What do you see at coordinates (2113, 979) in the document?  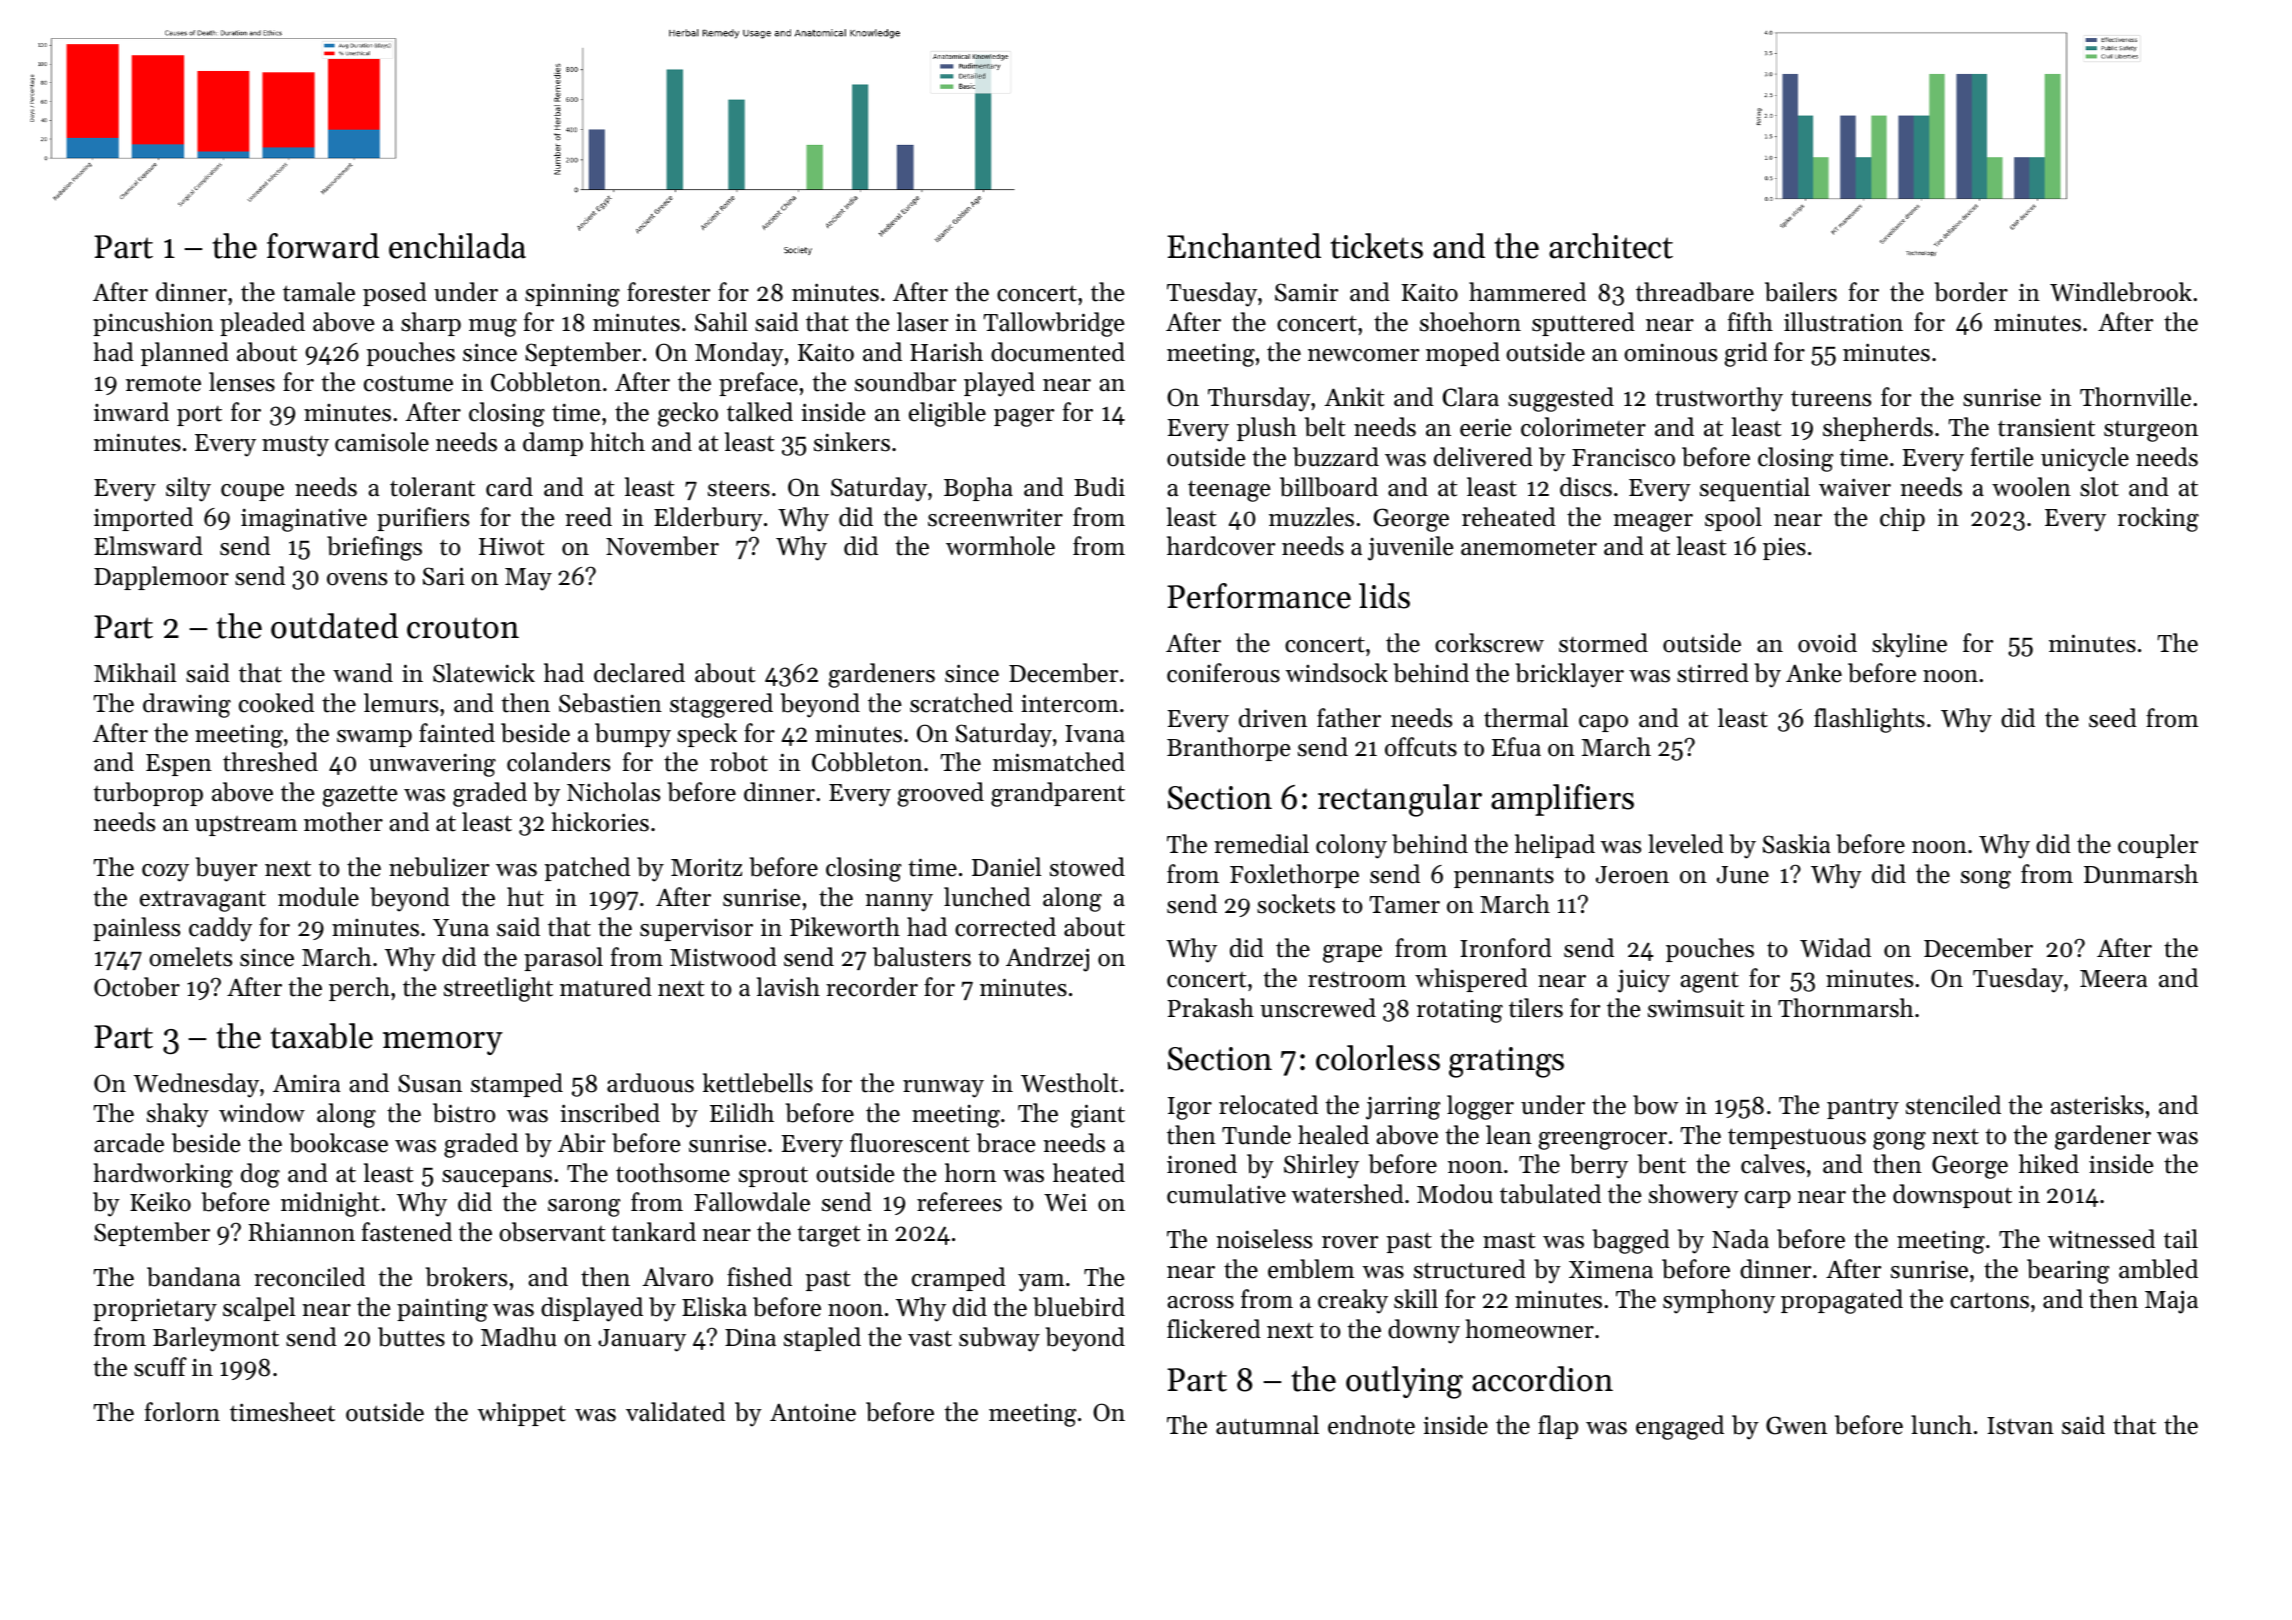 I see `Meera` at bounding box center [2113, 979].
